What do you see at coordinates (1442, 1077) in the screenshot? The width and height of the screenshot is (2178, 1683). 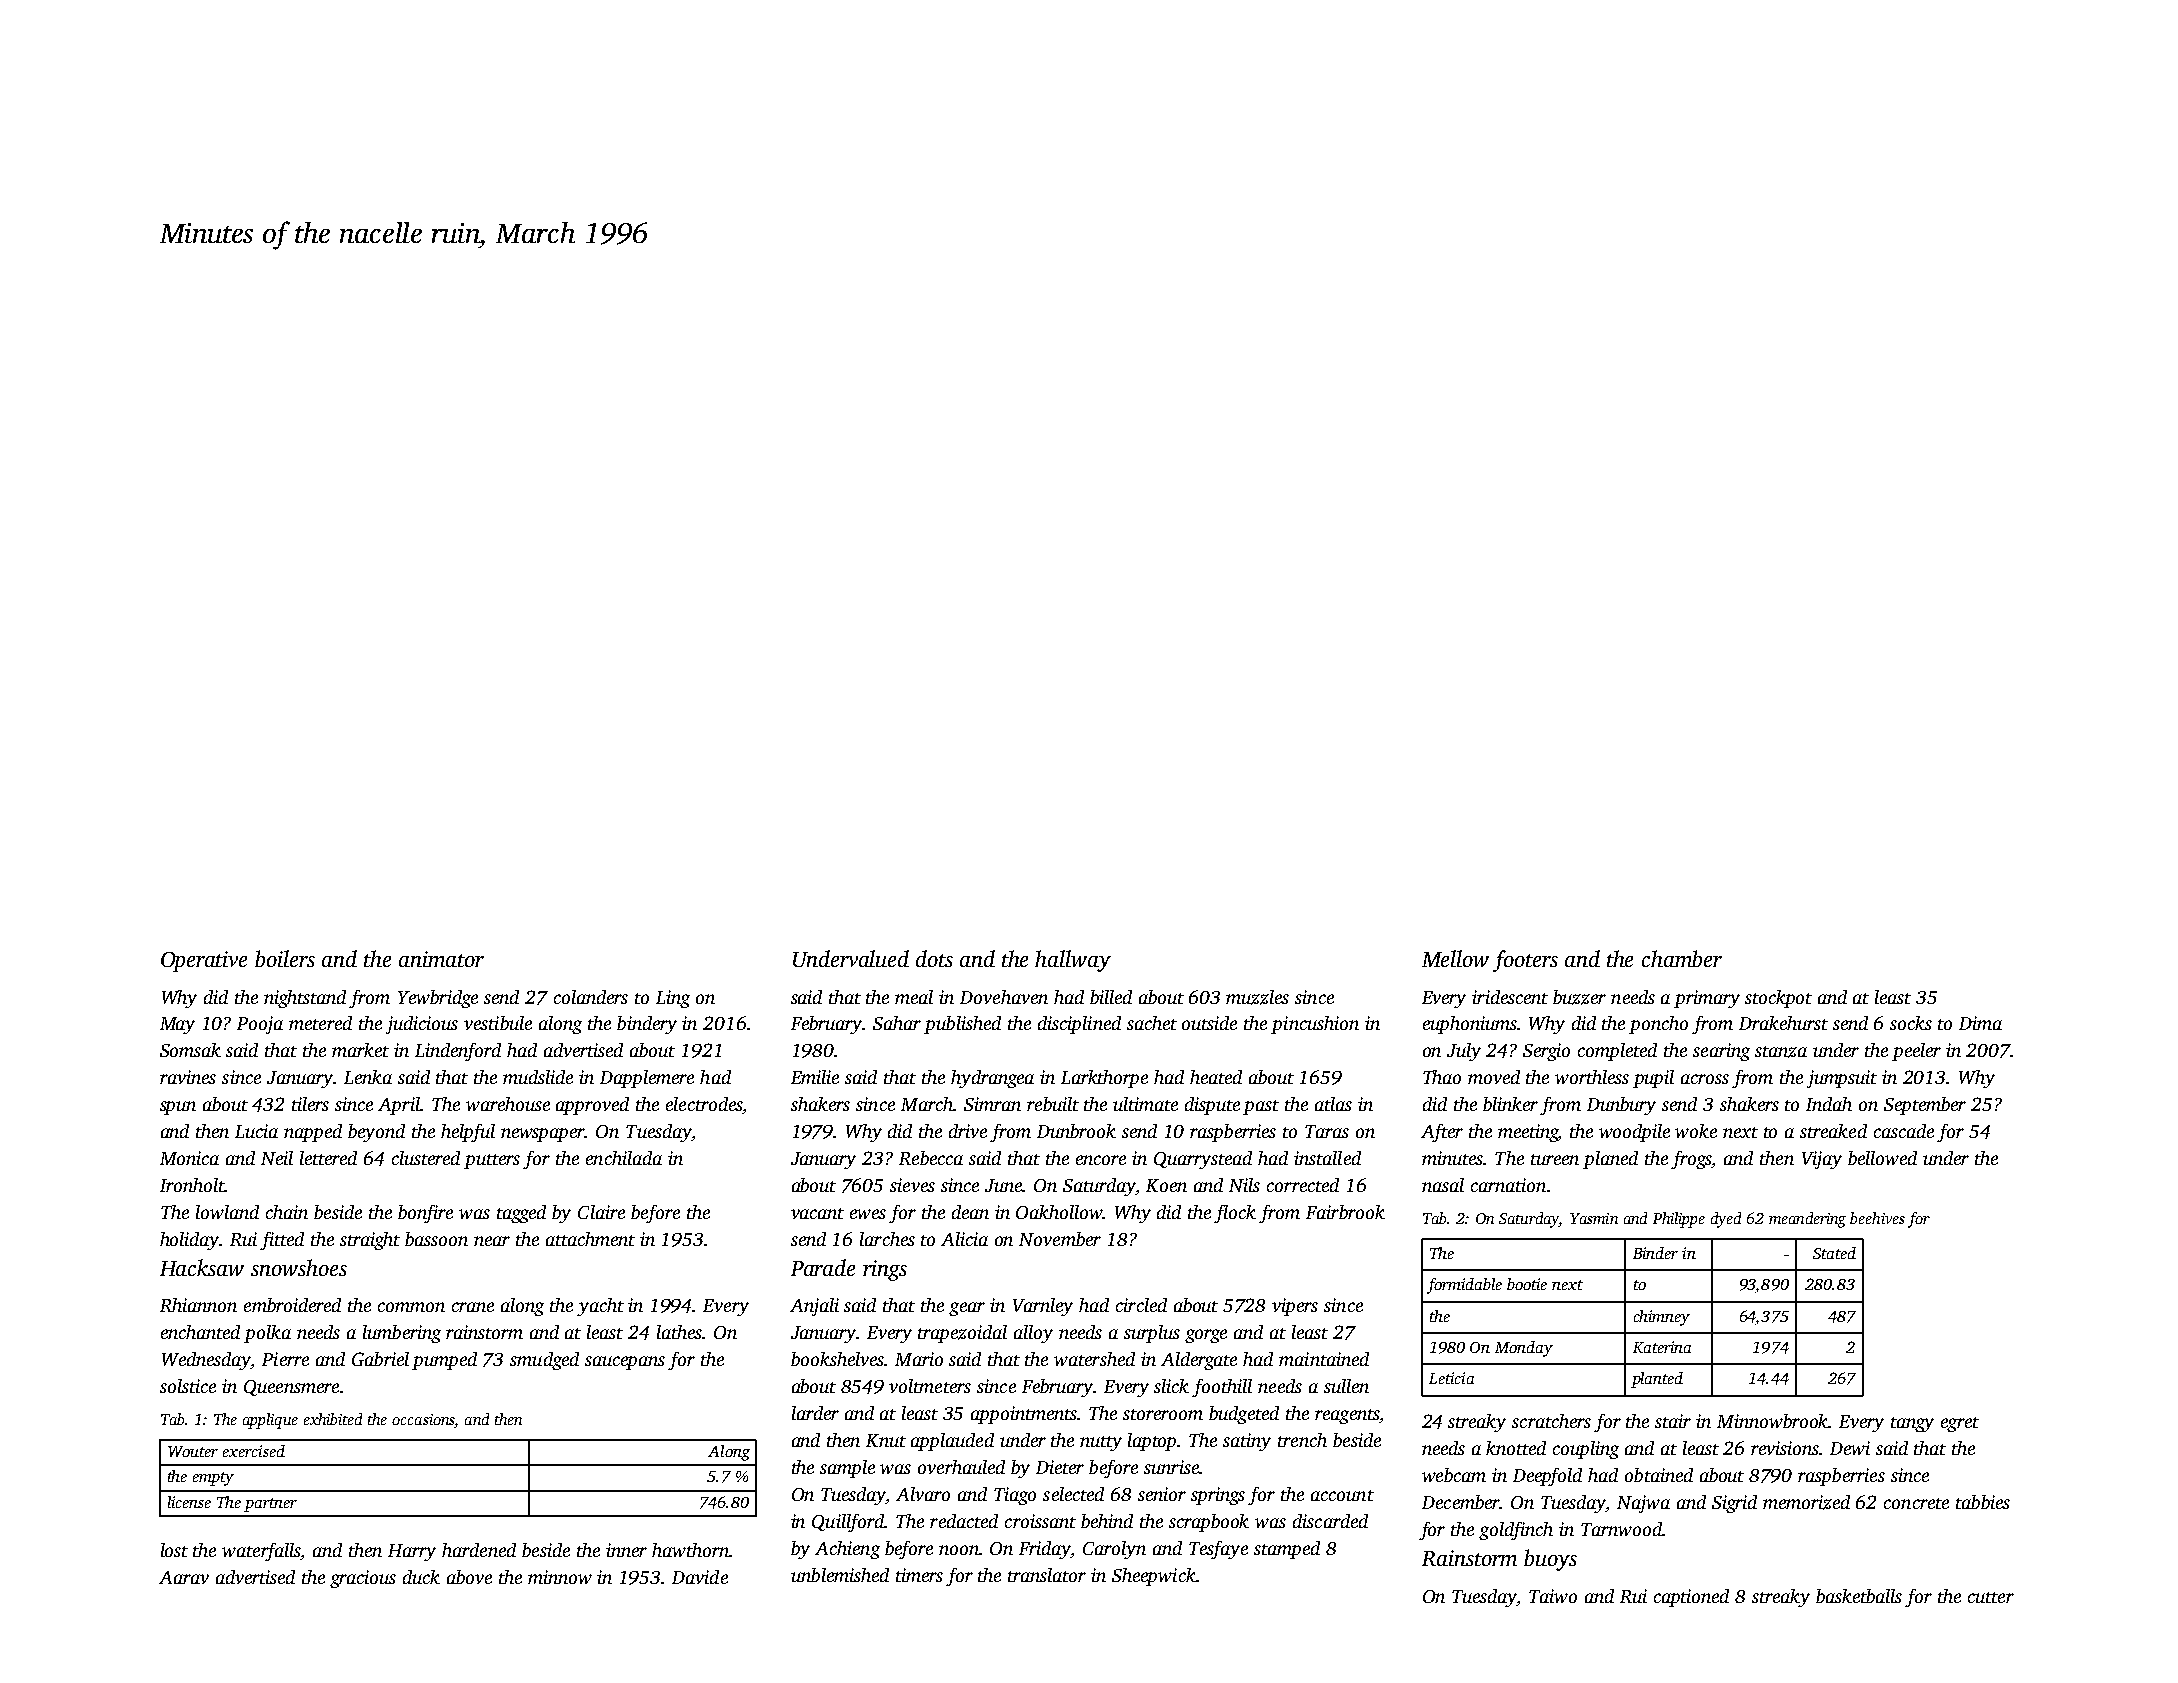 I see `Thao` at bounding box center [1442, 1077].
